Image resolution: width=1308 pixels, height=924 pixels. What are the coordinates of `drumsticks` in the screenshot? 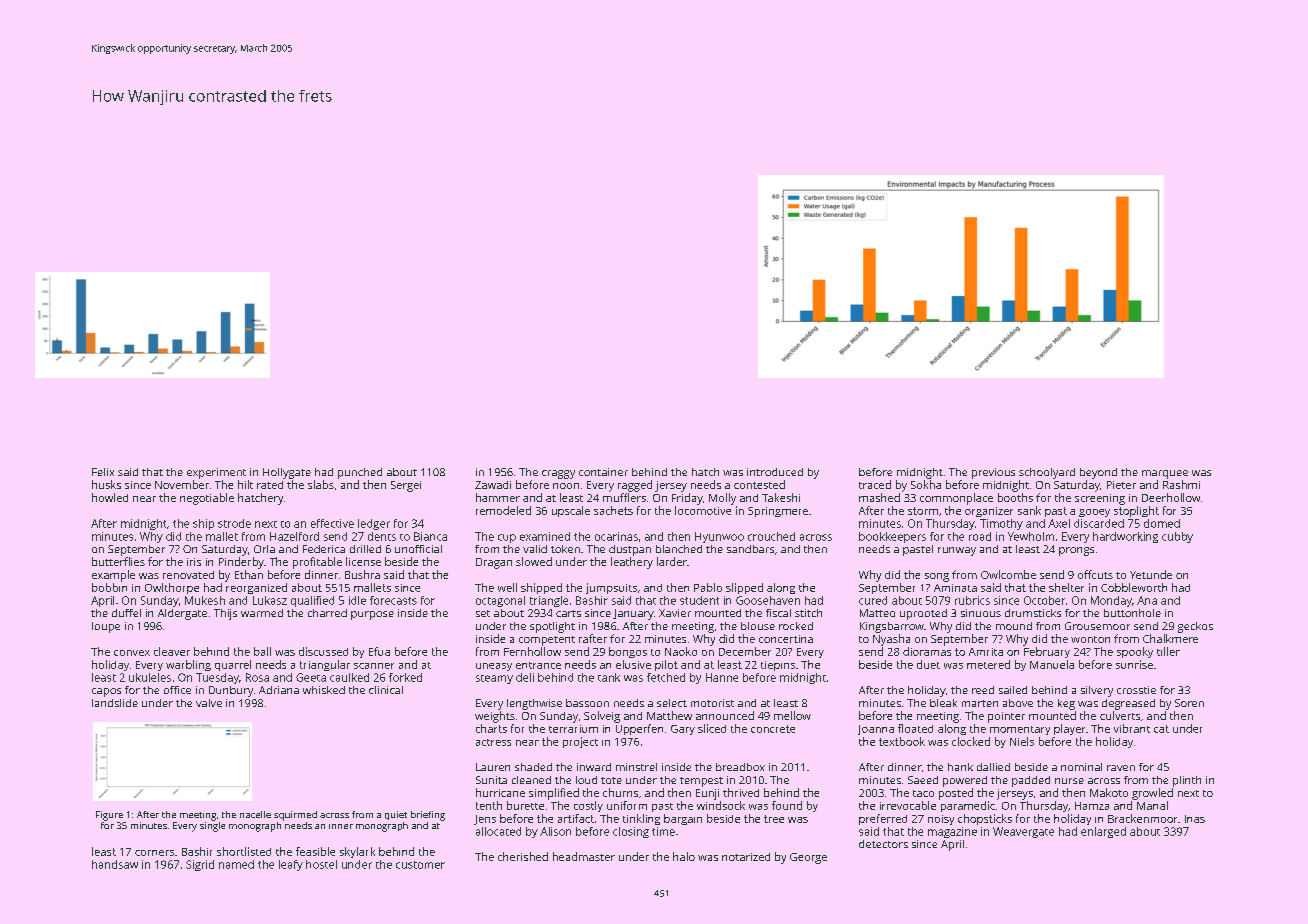 It's located at (1033, 613).
